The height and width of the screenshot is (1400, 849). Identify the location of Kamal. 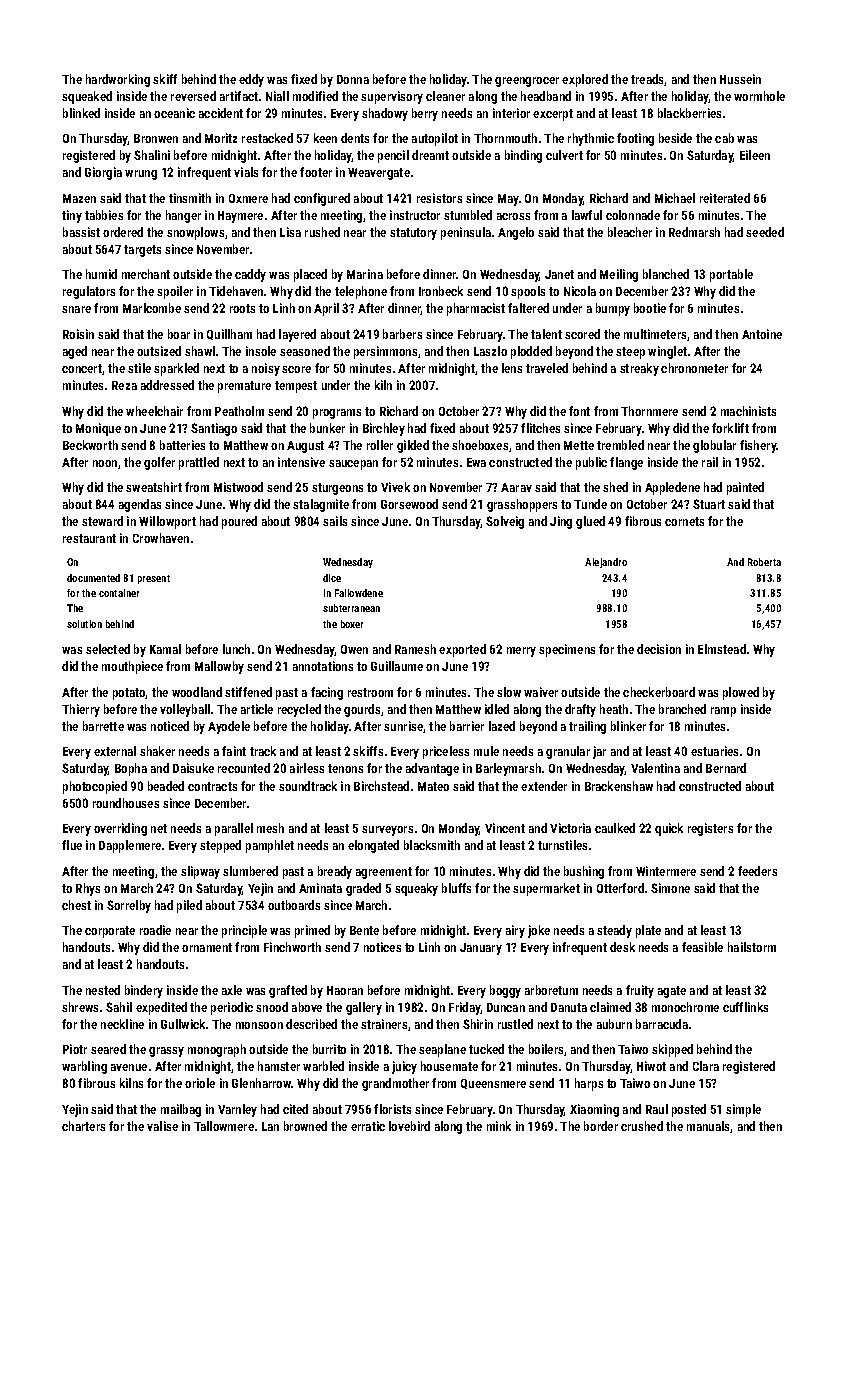
(165, 649).
